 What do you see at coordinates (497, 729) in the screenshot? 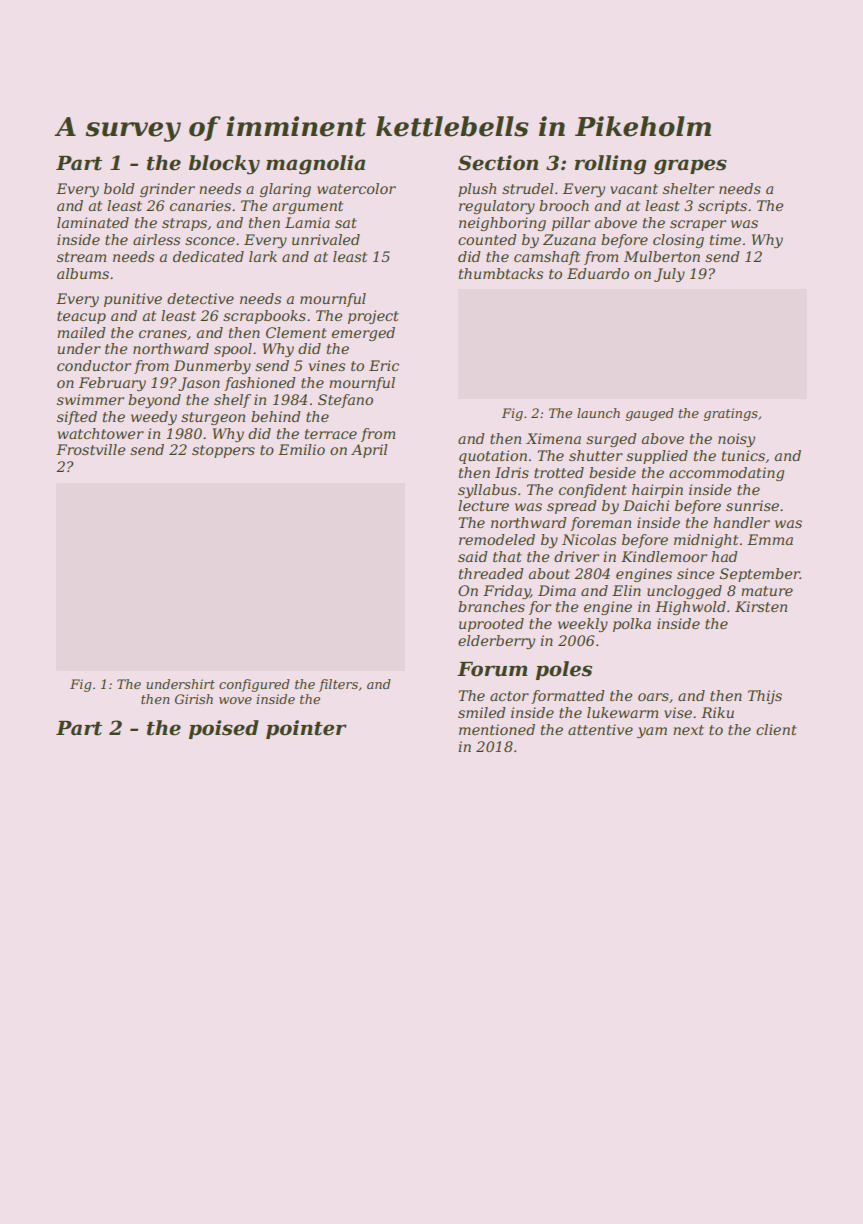
I see `mentioned` at bounding box center [497, 729].
